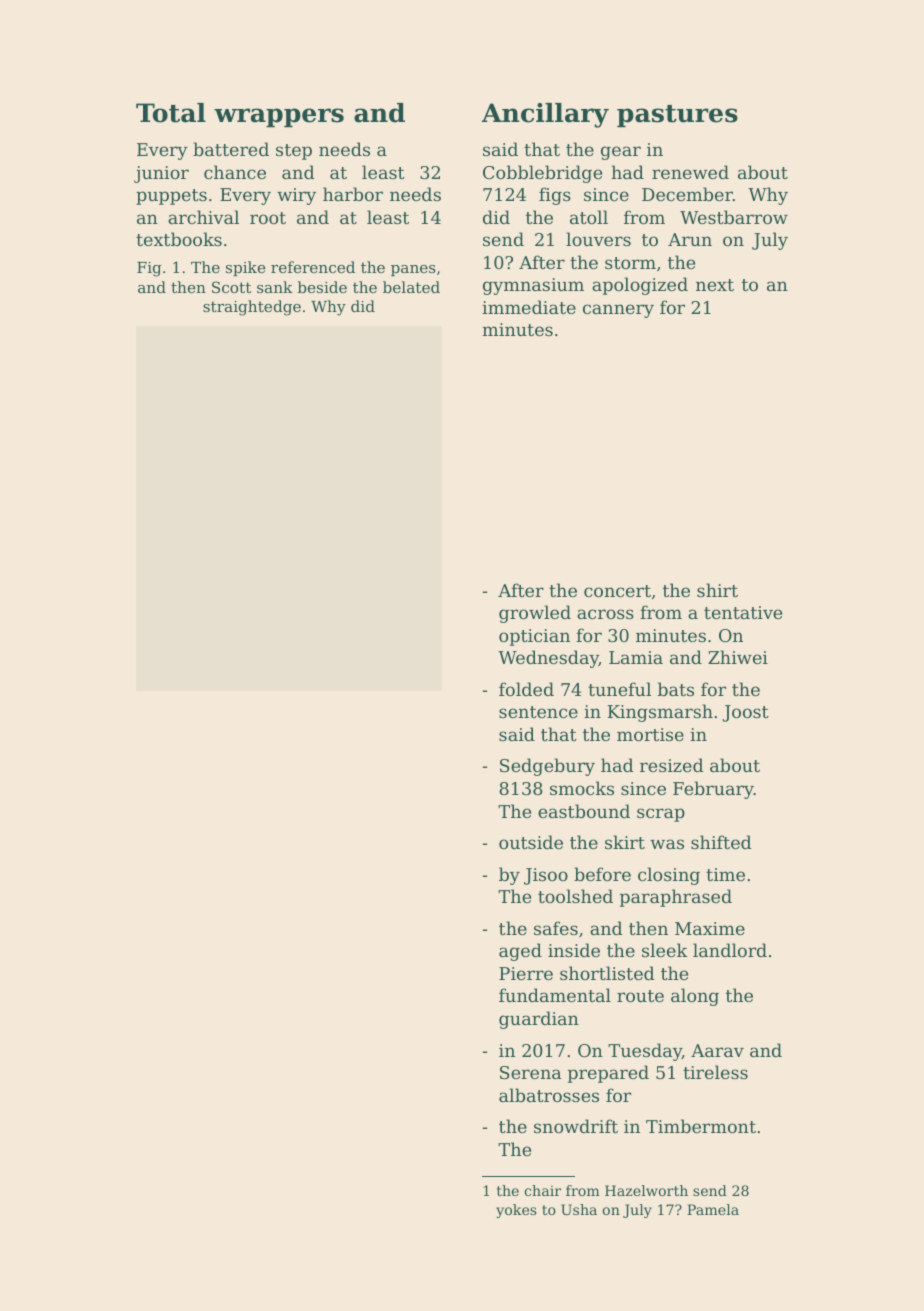 This screenshot has height=1311, width=924. Describe the element at coordinates (279, 118) in the screenshot. I see `wrappers` at that location.
